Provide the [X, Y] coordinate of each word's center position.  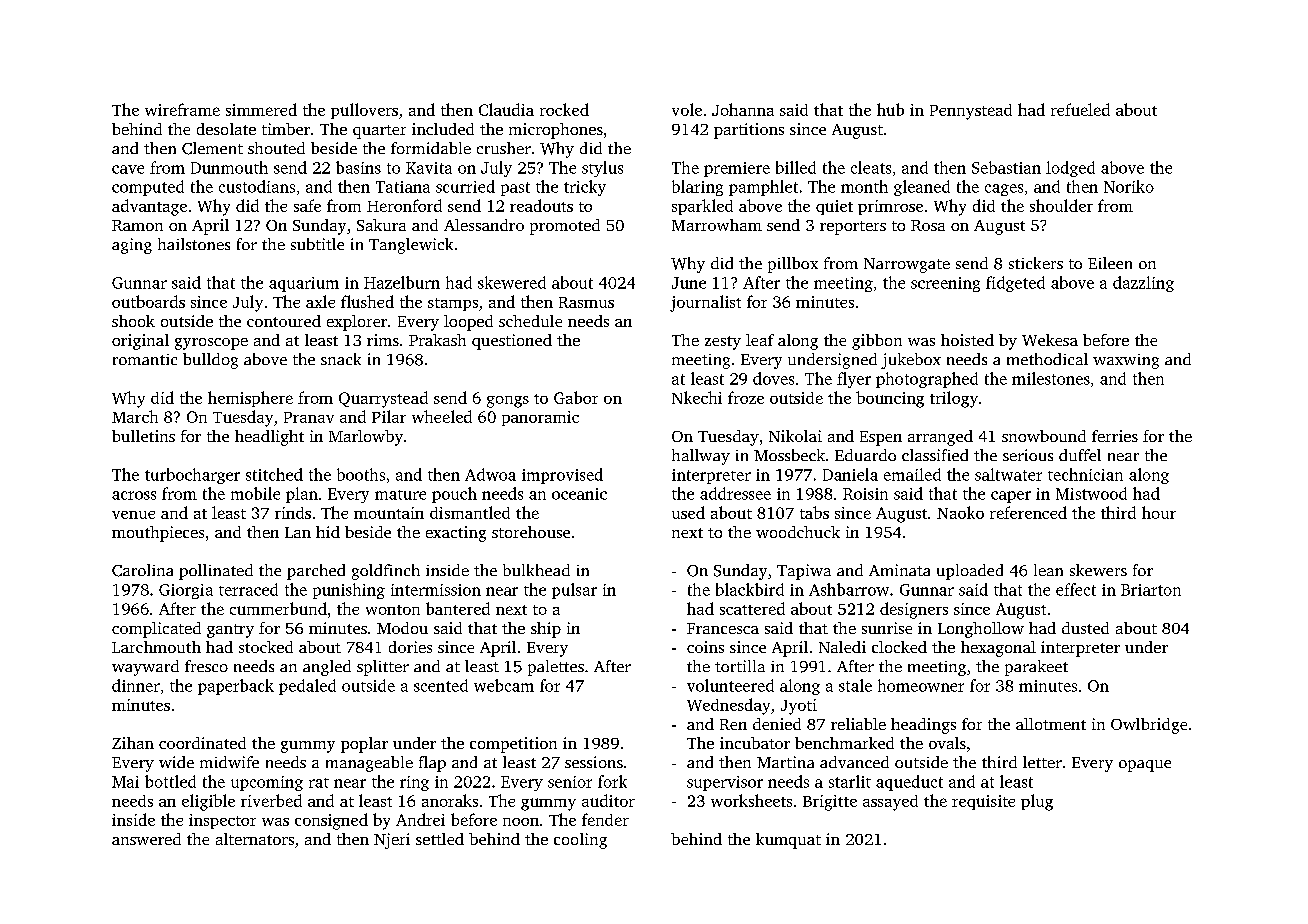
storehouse [531, 532]
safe [307, 205]
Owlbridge [1149, 726]
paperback [236, 687]
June [689, 283]
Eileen [1110, 263]
